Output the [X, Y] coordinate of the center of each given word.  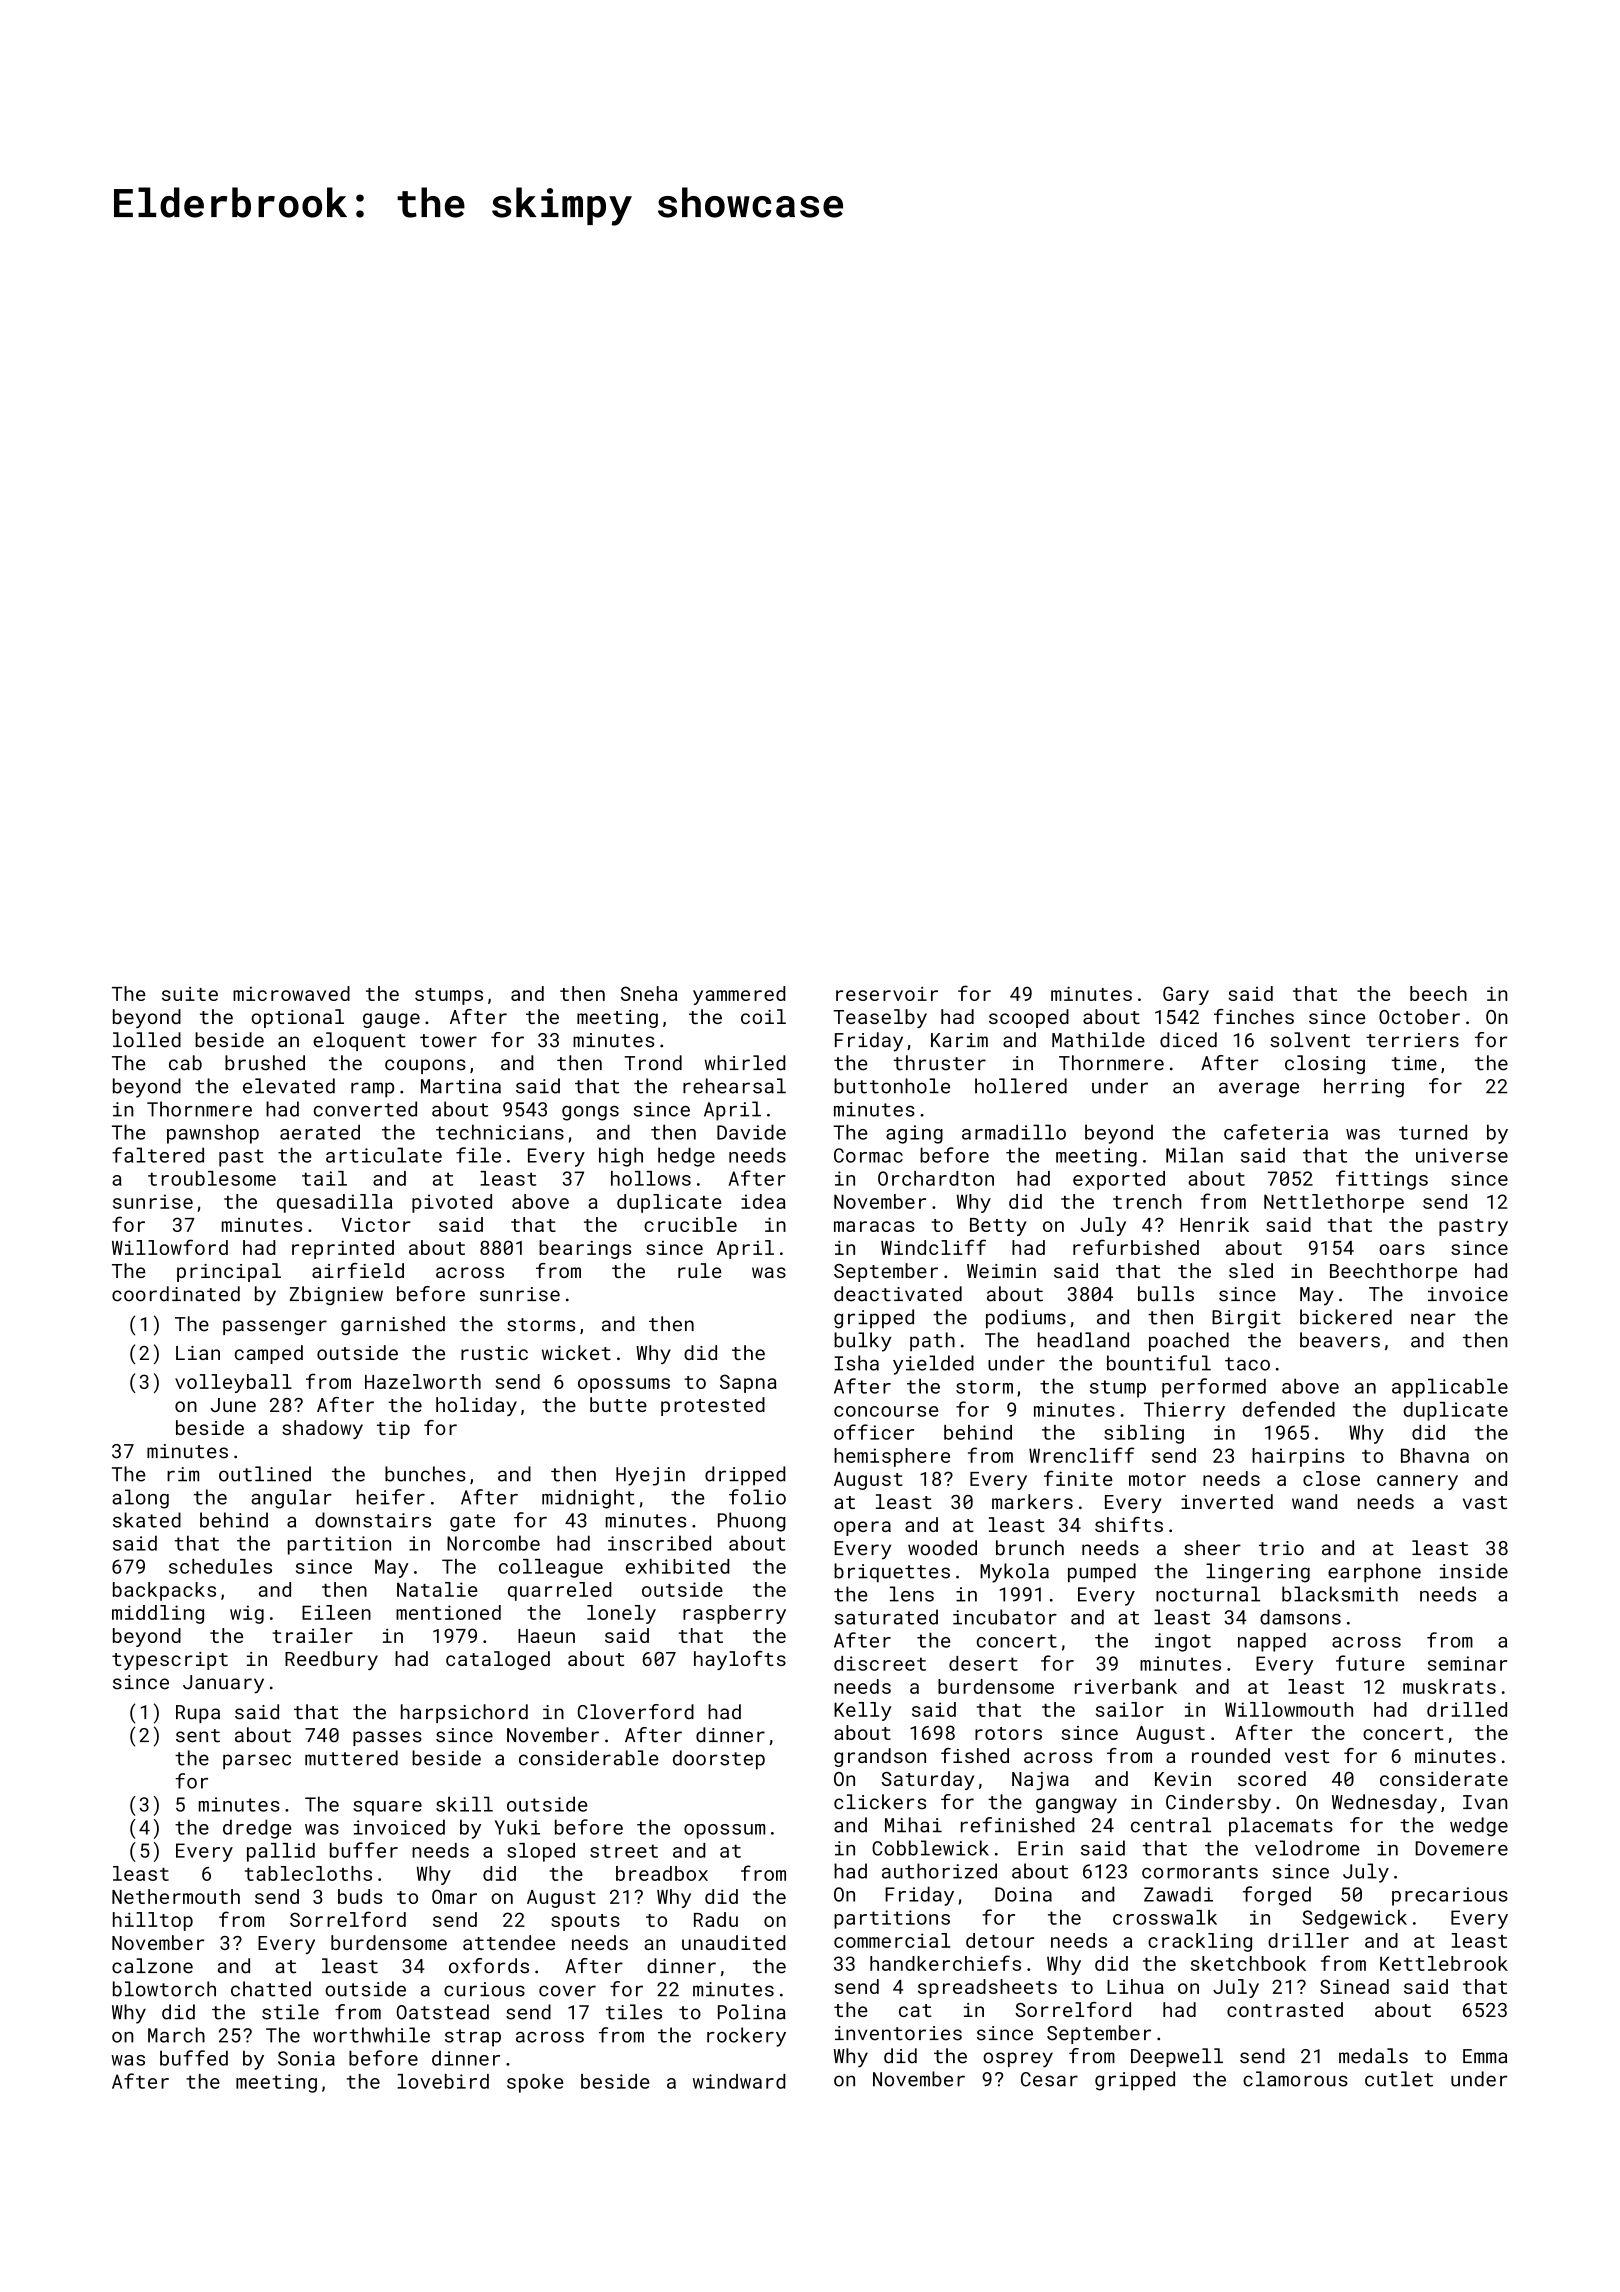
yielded [933, 1365]
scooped [1029, 1018]
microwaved [291, 993]
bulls [1166, 1294]
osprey [1018, 2060]
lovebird [443, 2081]
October [1419, 1016]
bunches [425, 1474]
